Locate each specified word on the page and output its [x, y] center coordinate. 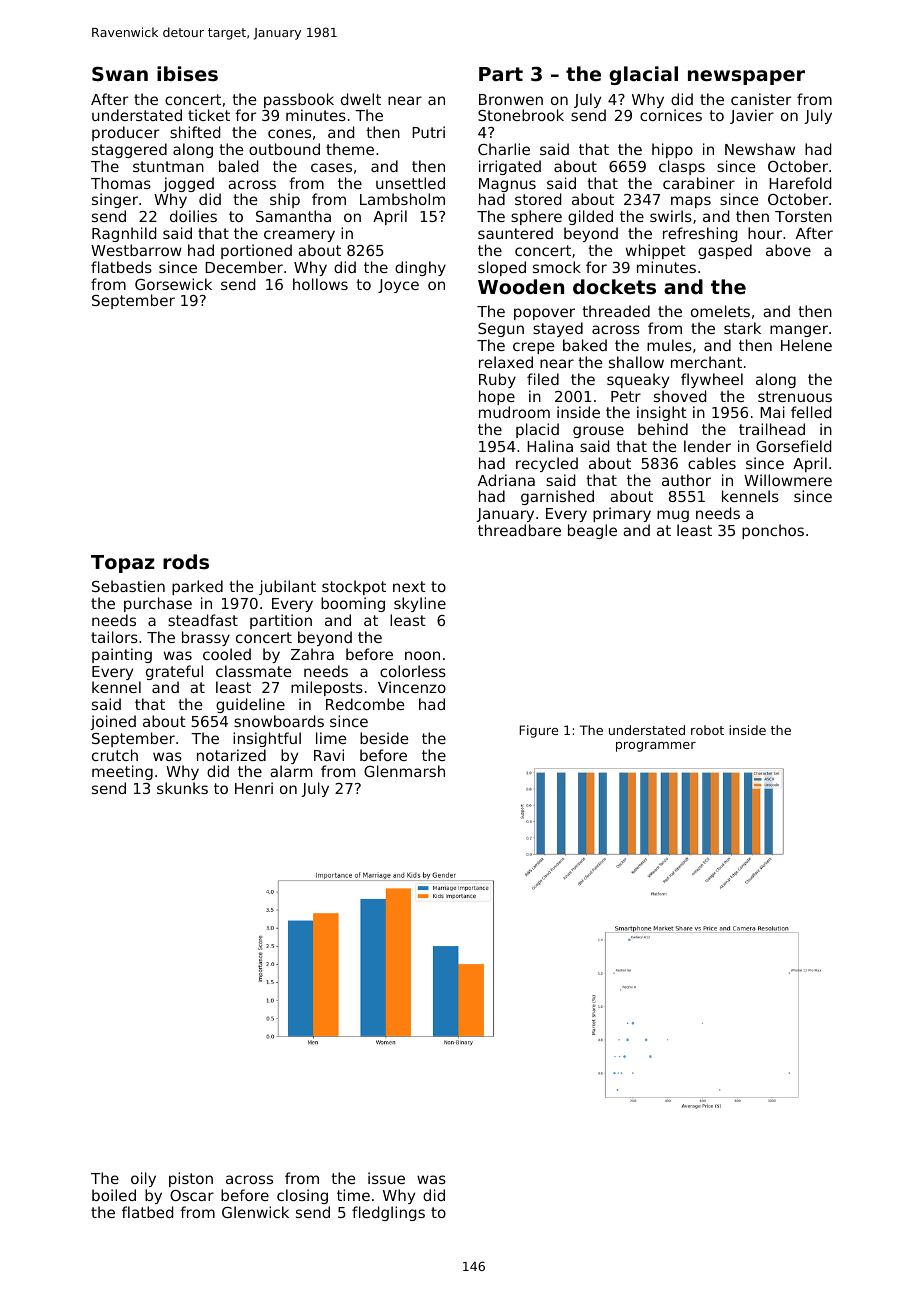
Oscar [192, 1195]
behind [663, 429]
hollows [320, 284]
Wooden [521, 286]
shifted [195, 132]
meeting [122, 772]
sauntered [515, 233]
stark [742, 328]
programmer [656, 747]
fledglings [388, 1213]
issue [386, 1178]
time [353, 1195]
